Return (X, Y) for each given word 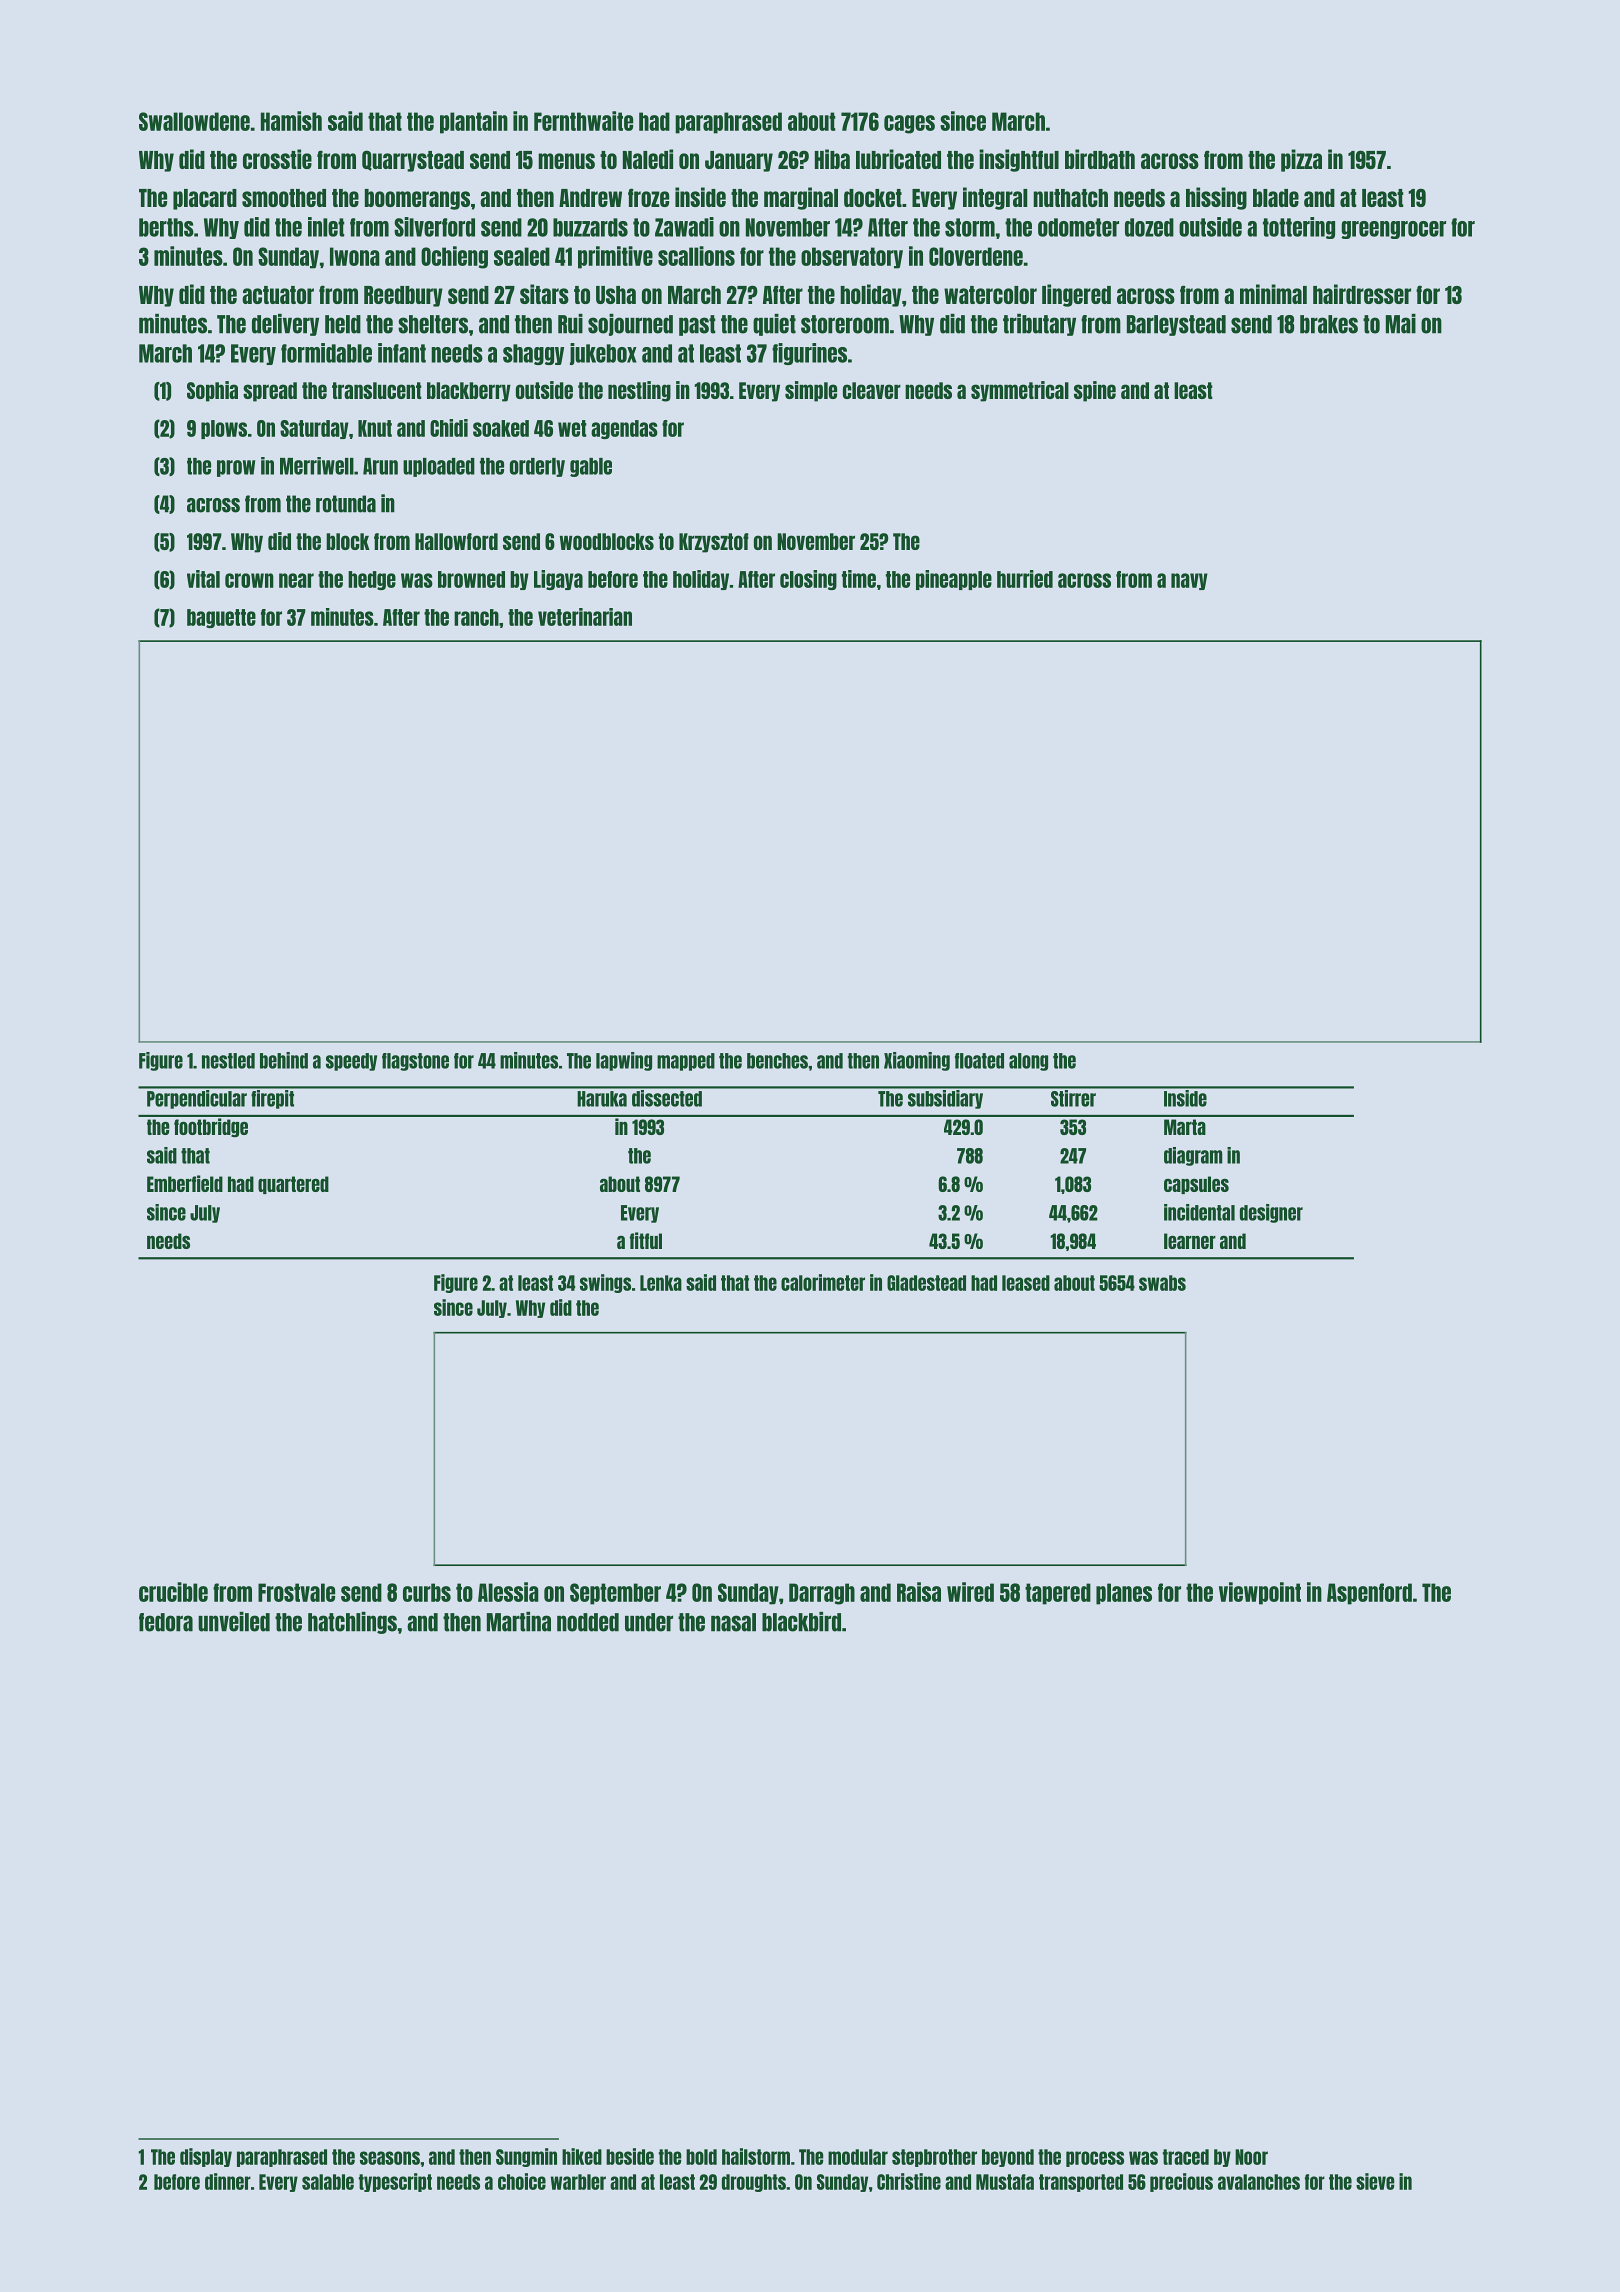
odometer (1078, 227)
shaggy (533, 354)
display (206, 2157)
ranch (476, 617)
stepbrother (934, 2158)
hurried (1025, 579)
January (739, 161)
